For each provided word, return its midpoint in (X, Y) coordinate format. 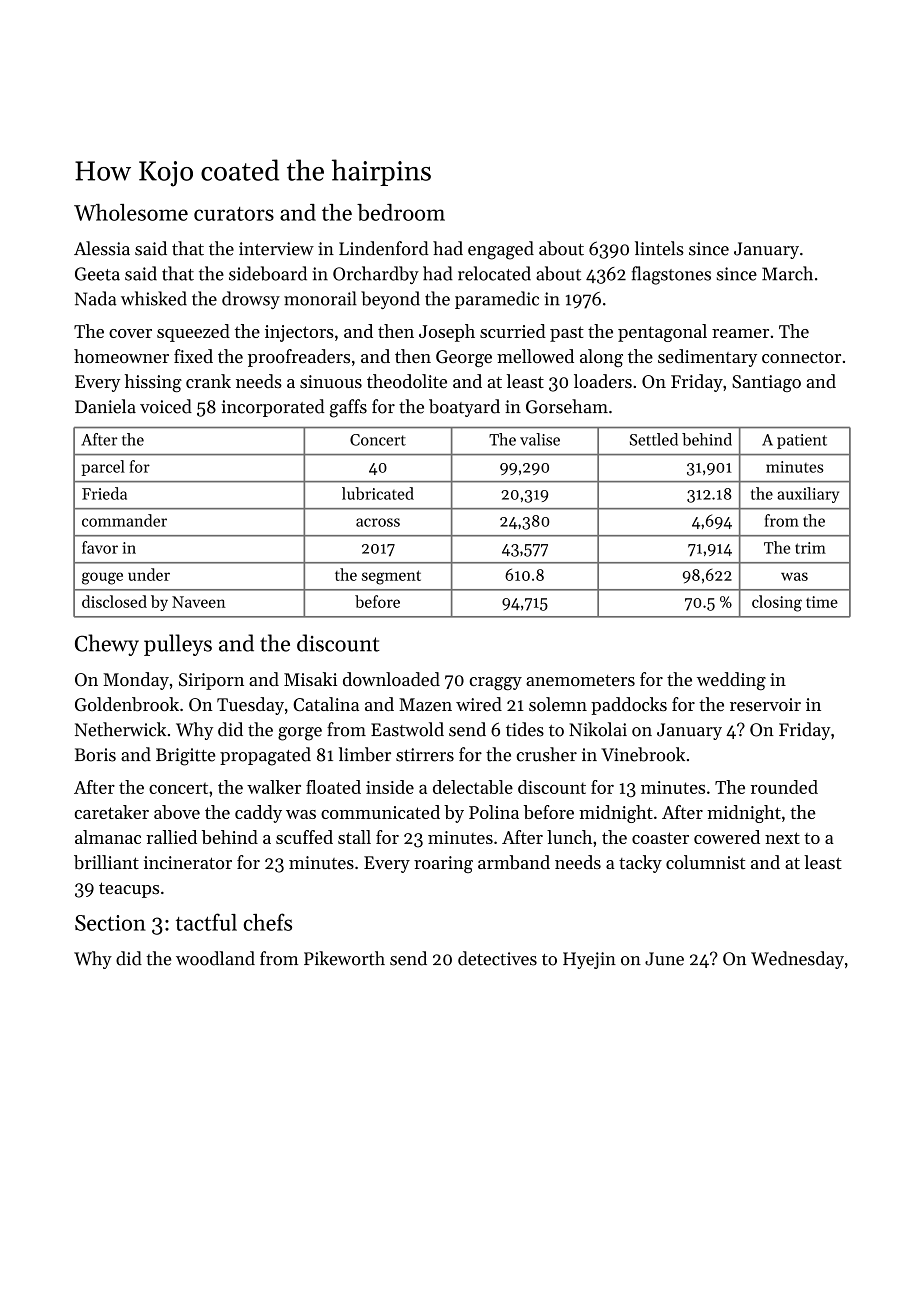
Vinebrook (643, 754)
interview (276, 249)
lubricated (378, 493)
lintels (659, 248)
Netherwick (120, 729)
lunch (569, 837)
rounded (784, 787)
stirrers (425, 755)
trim (810, 548)
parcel (103, 468)
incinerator (188, 862)
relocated (494, 273)
